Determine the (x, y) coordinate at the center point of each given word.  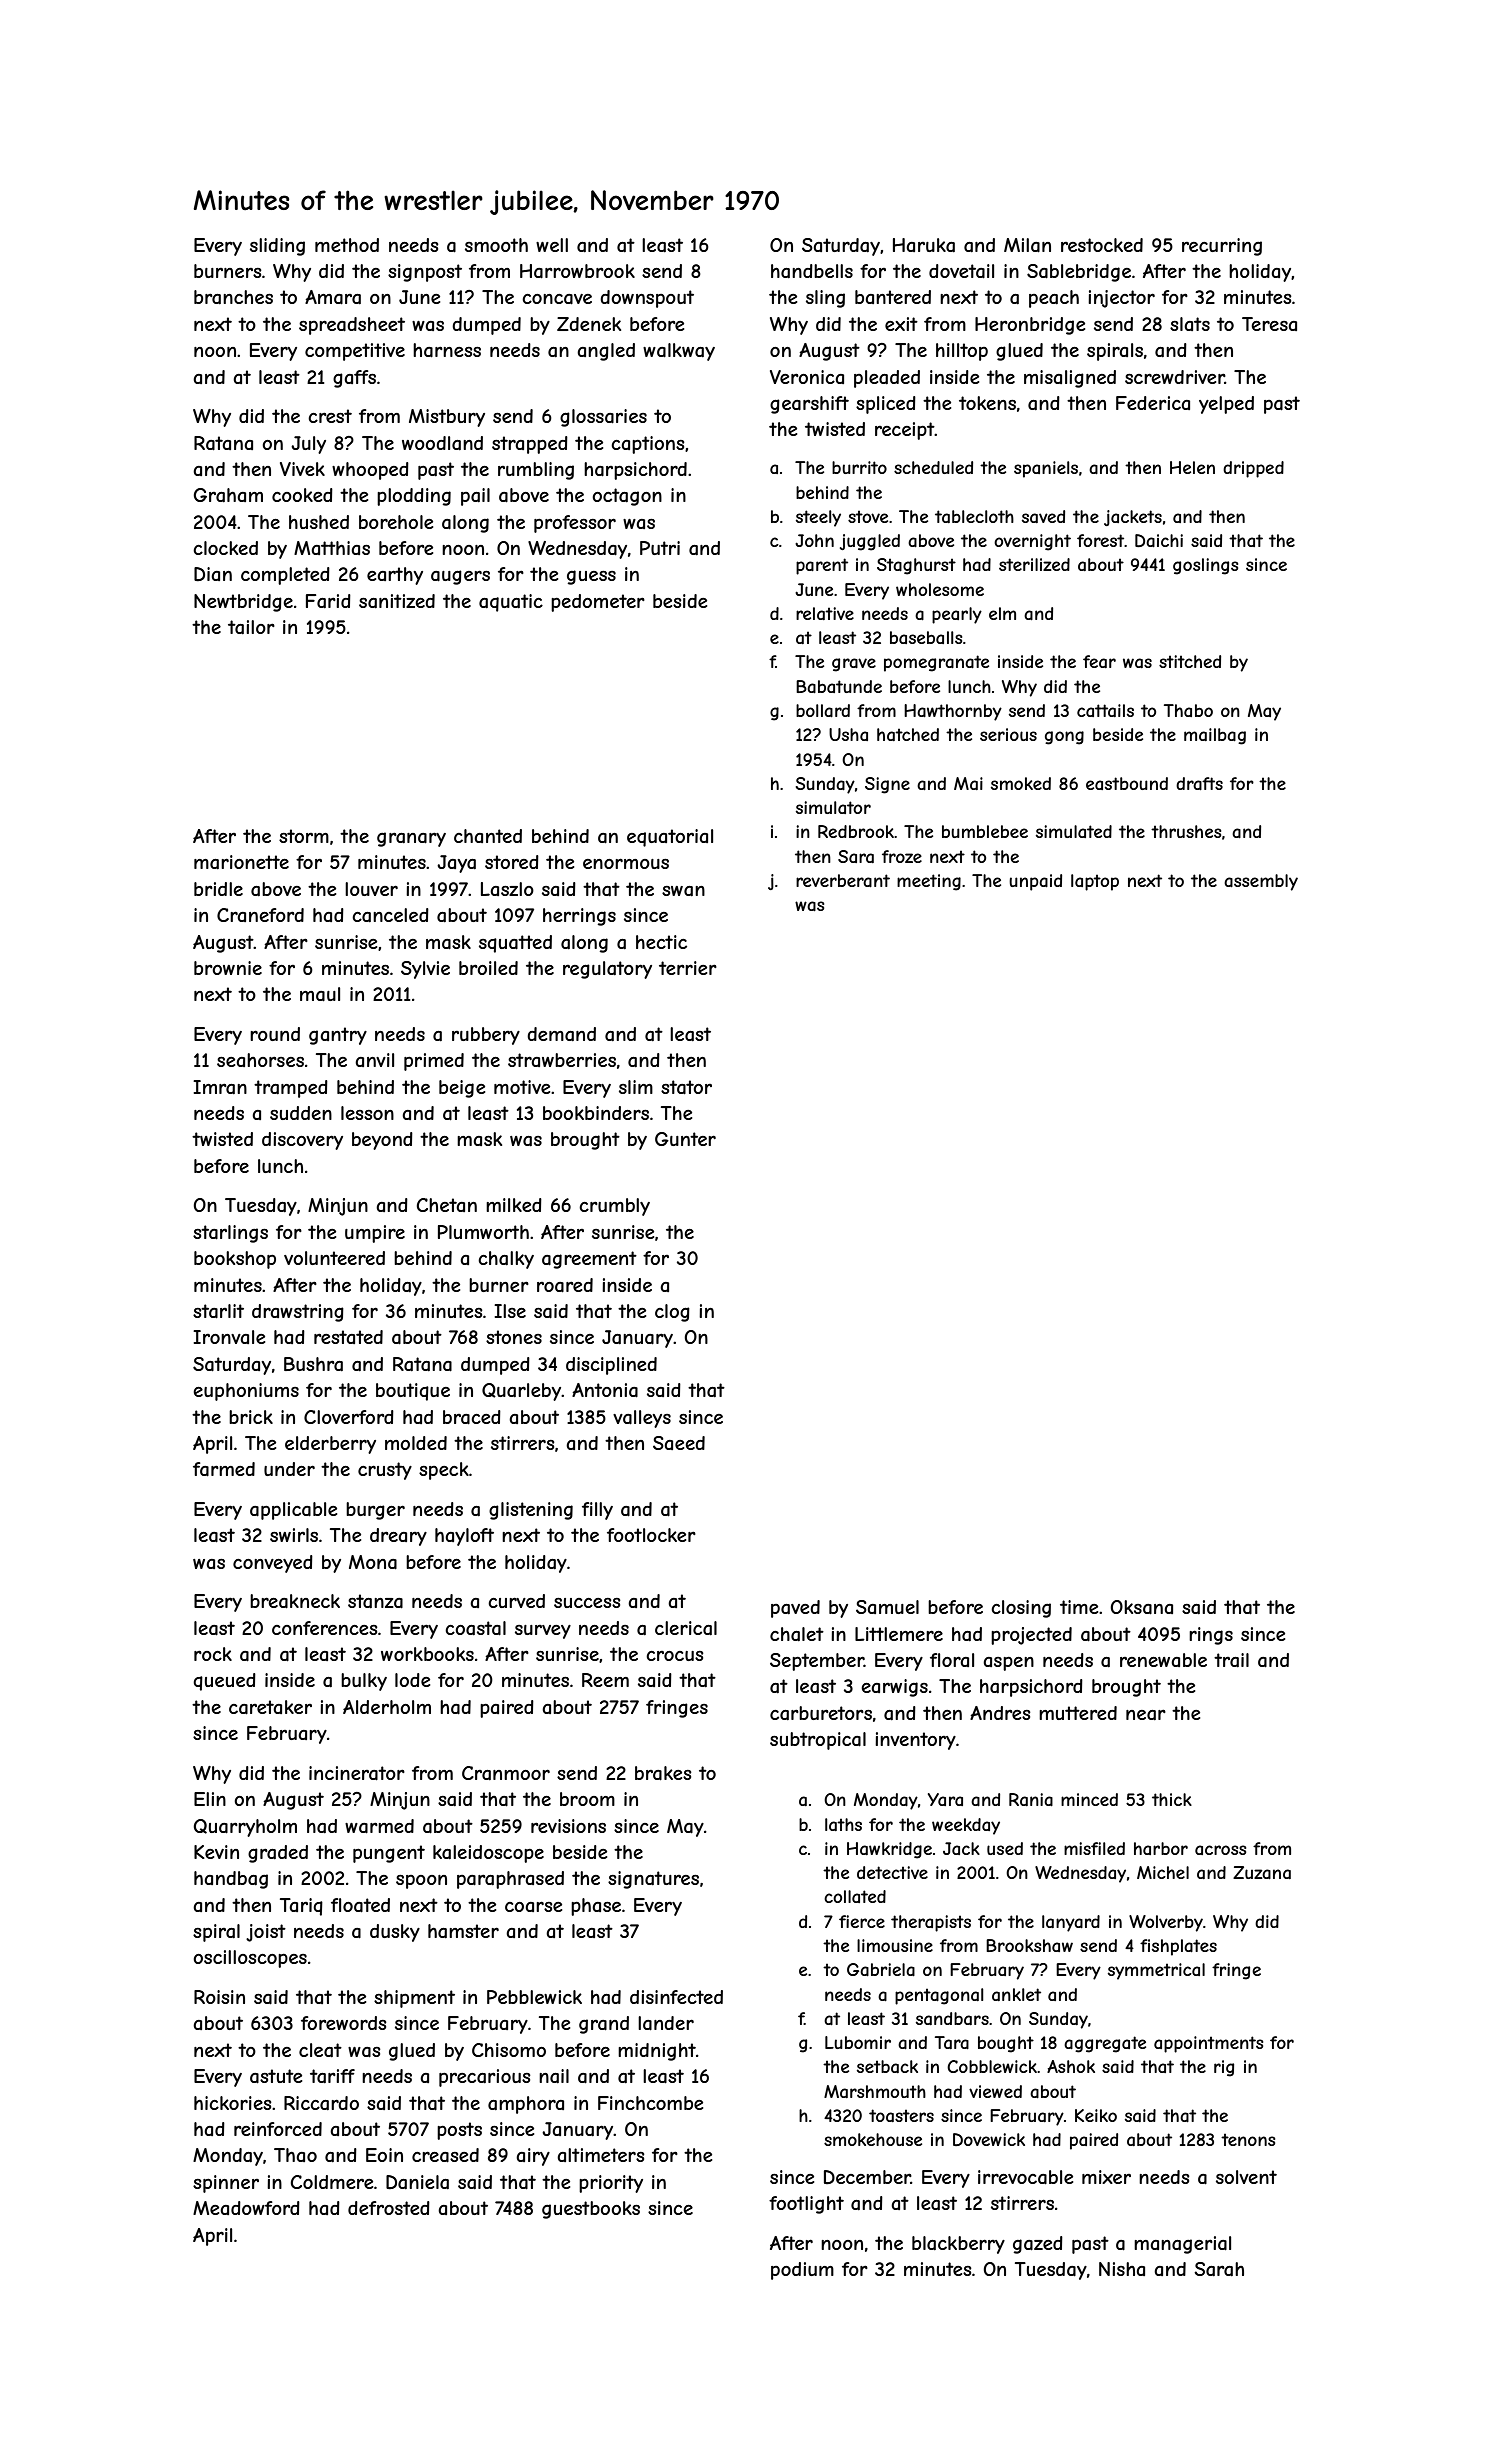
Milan (1027, 245)
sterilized (1034, 564)
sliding (277, 247)
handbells (812, 271)
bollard (823, 710)
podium (802, 2271)
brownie (228, 968)
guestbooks (591, 2210)
